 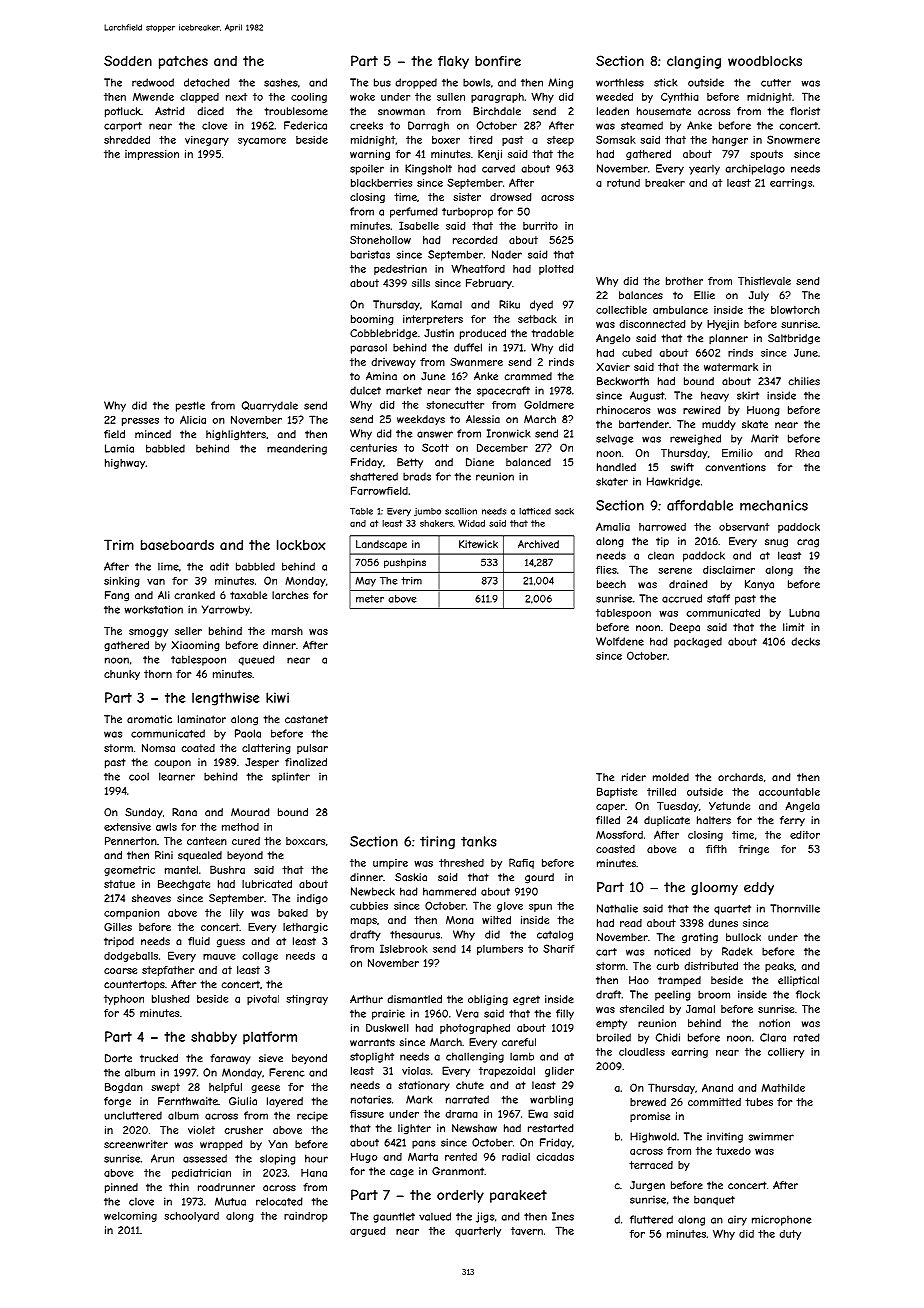 I want to click on Wheatford, so click(x=478, y=268).
